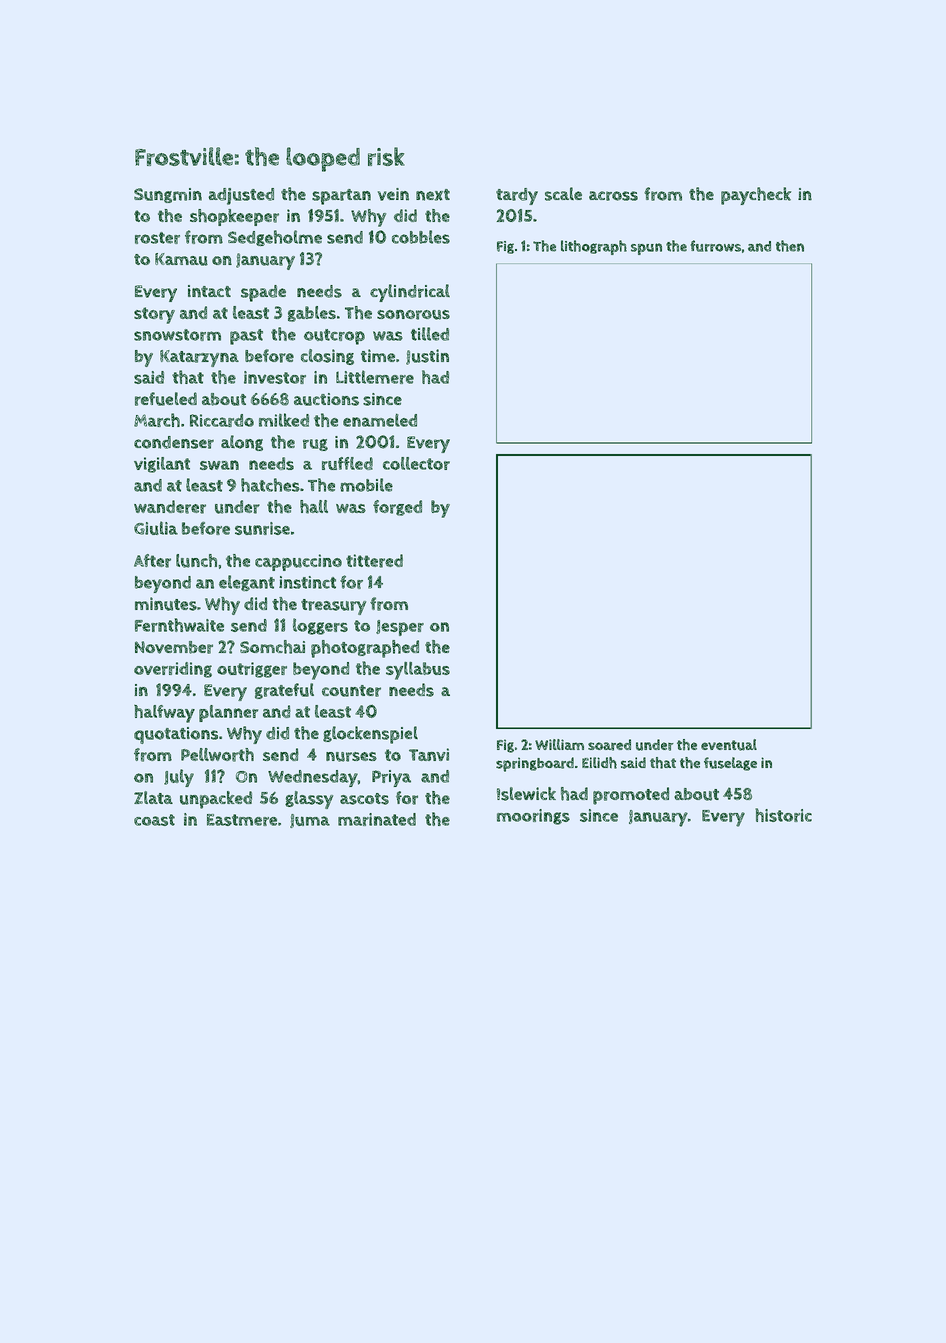  What do you see at coordinates (242, 443) in the page?
I see `along` at bounding box center [242, 443].
